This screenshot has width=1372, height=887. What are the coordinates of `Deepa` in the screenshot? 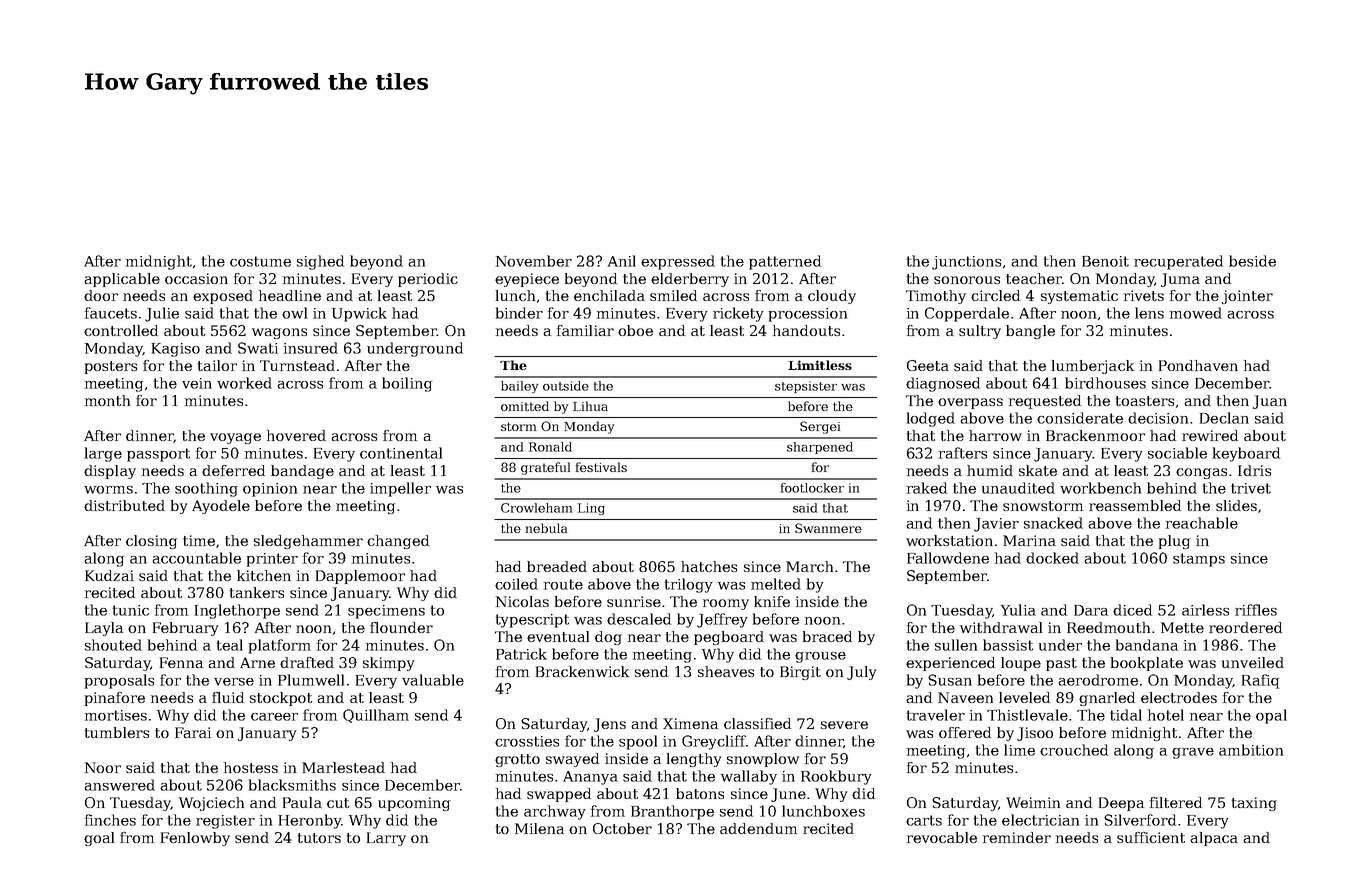 It's located at (1121, 804).
